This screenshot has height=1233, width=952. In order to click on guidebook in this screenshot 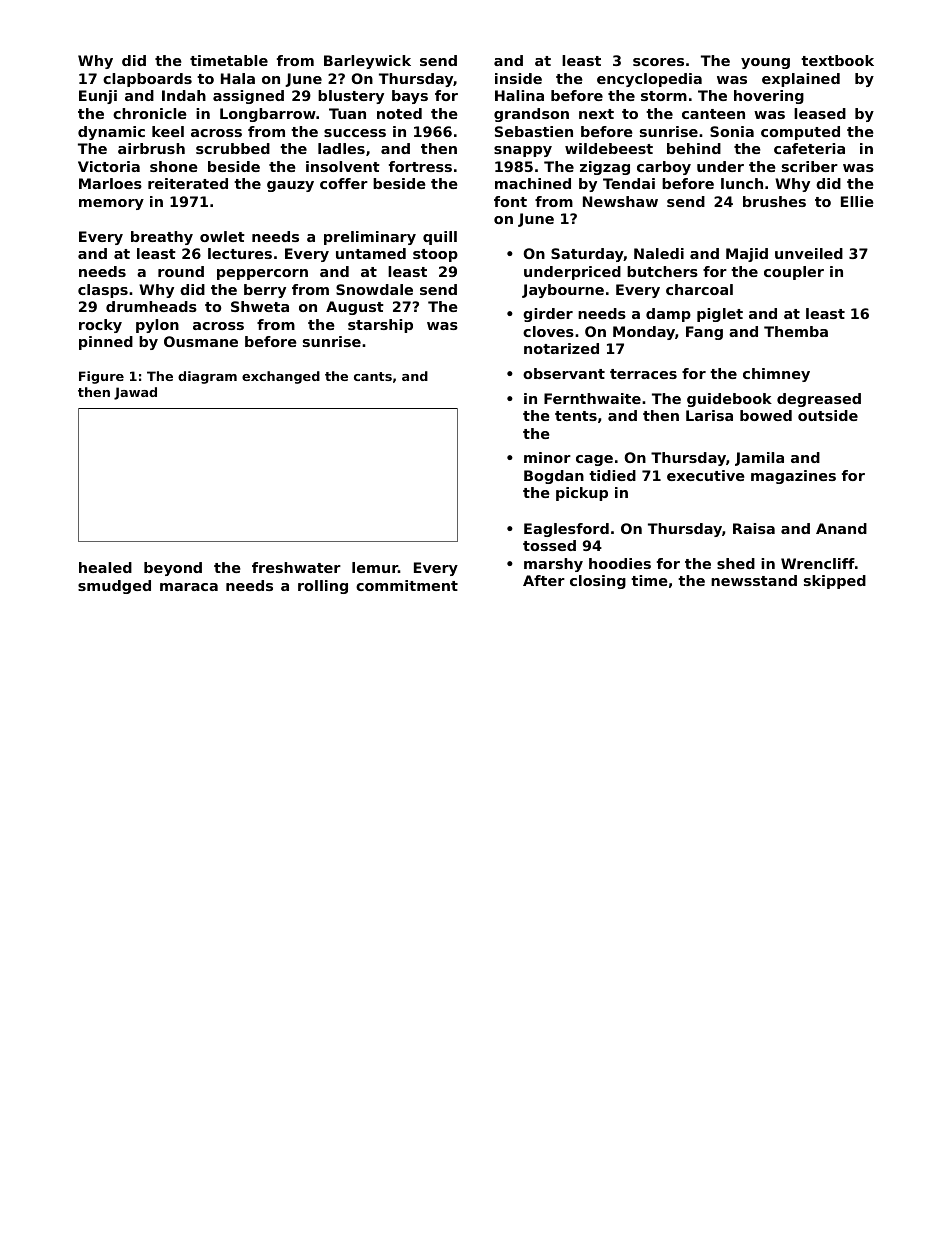, I will do `click(729, 400)`.
